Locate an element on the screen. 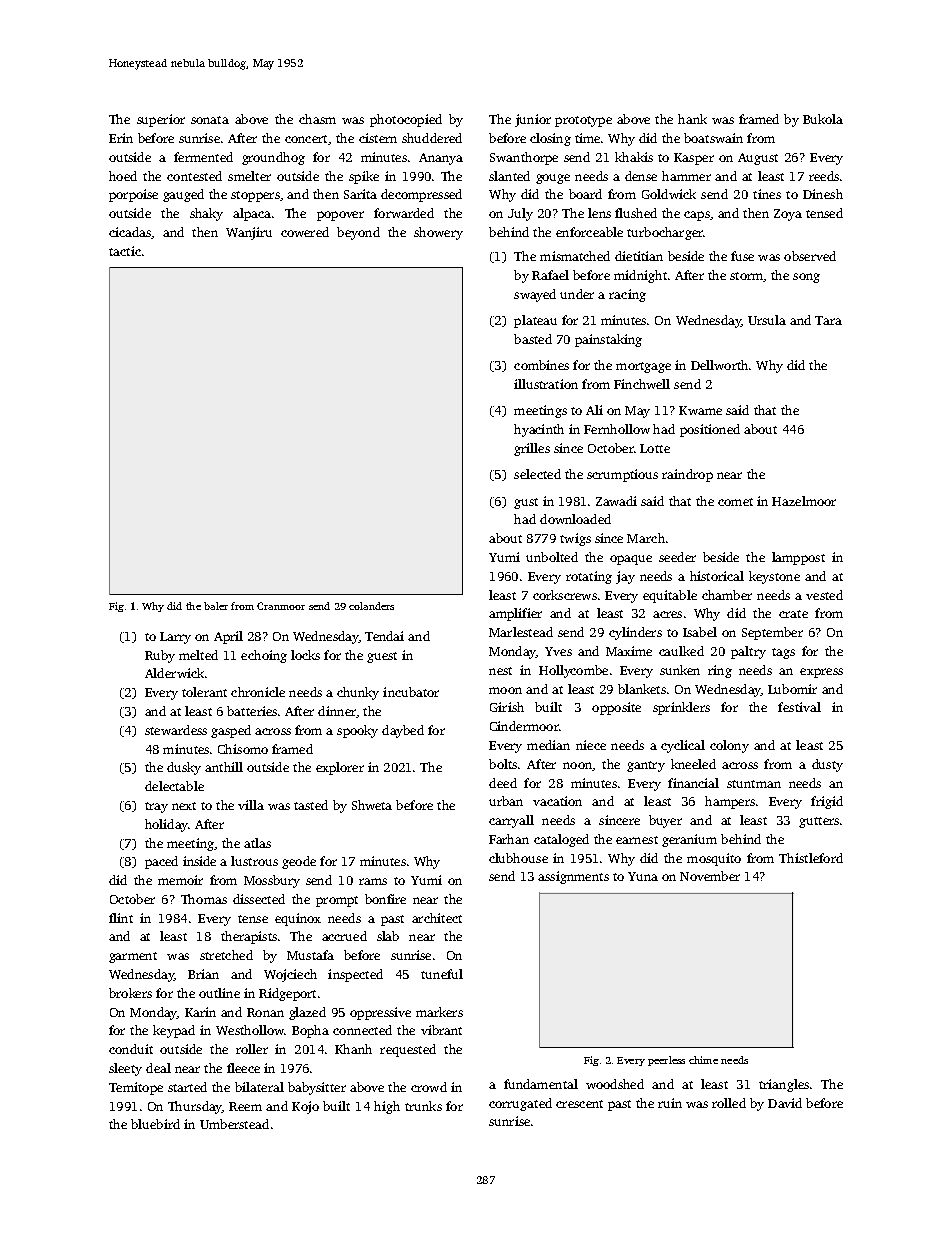 This screenshot has height=1233, width=952. Hazelmoor is located at coordinates (804, 501).
